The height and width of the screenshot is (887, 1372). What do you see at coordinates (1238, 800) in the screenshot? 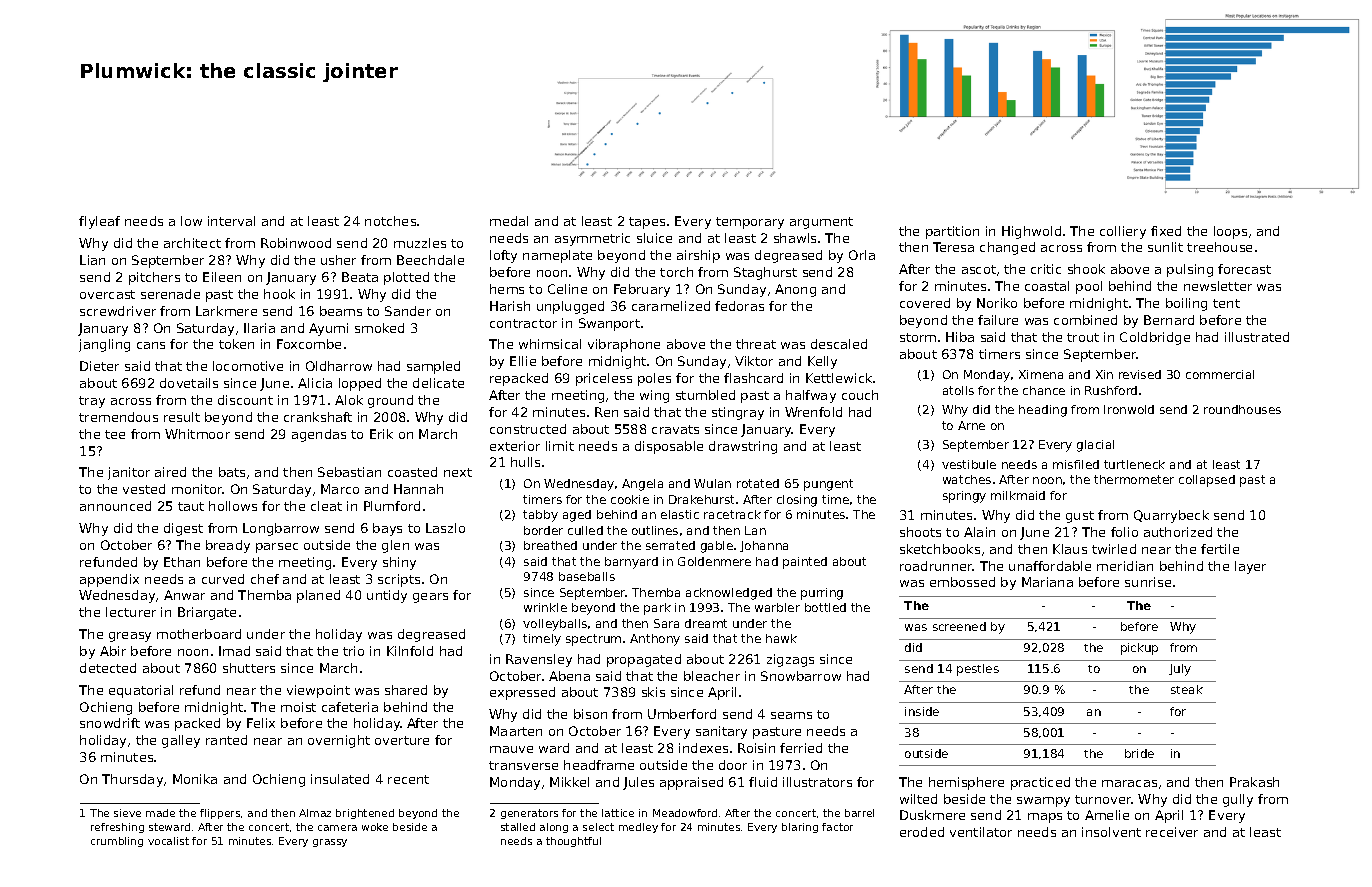
I see `gully` at bounding box center [1238, 800].
